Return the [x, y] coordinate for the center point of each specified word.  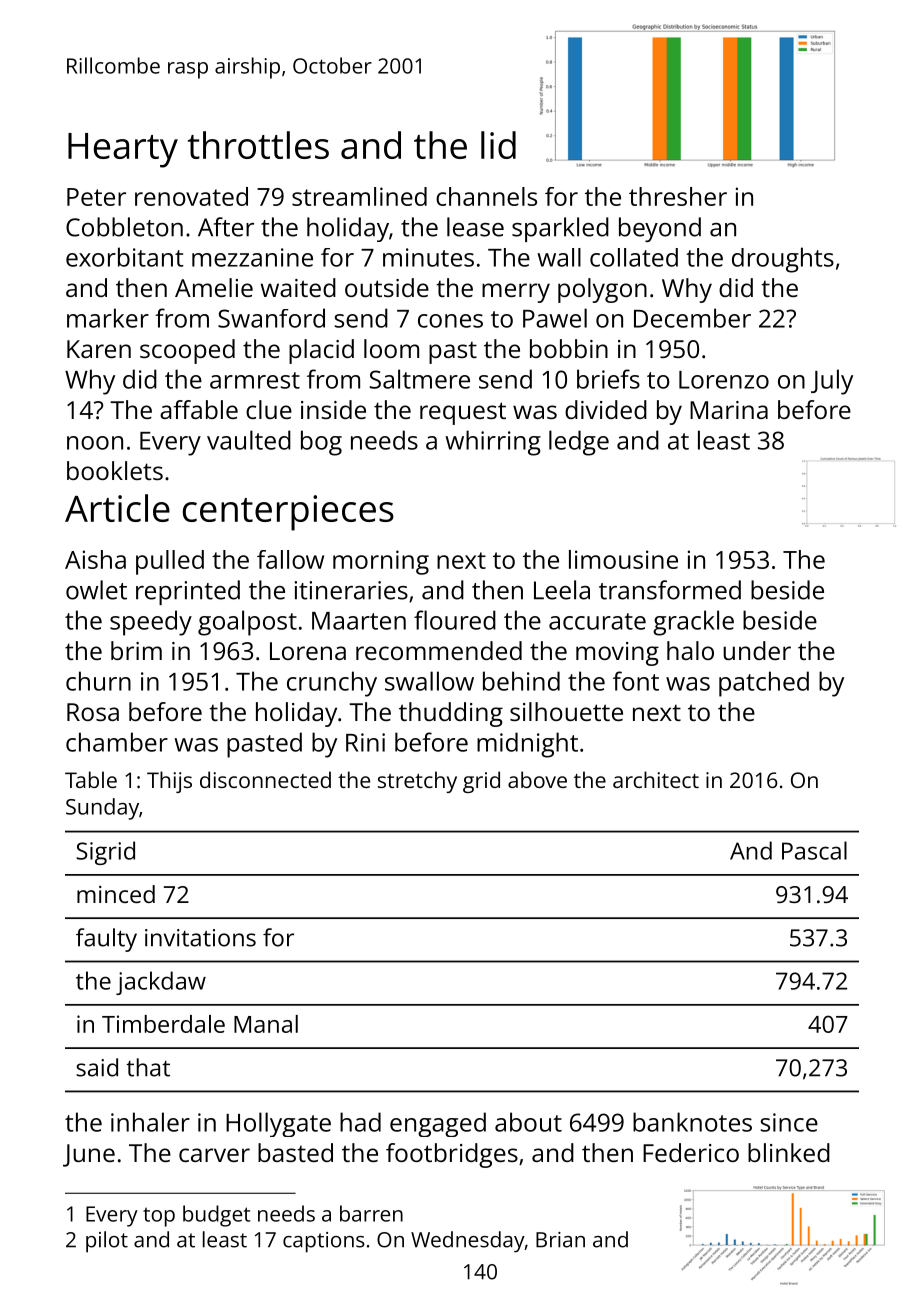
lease [475, 227]
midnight [527, 745]
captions [324, 1242]
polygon [602, 290]
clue [269, 409]
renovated [191, 196]
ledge [579, 443]
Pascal [814, 850]
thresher [678, 196]
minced [116, 894]
